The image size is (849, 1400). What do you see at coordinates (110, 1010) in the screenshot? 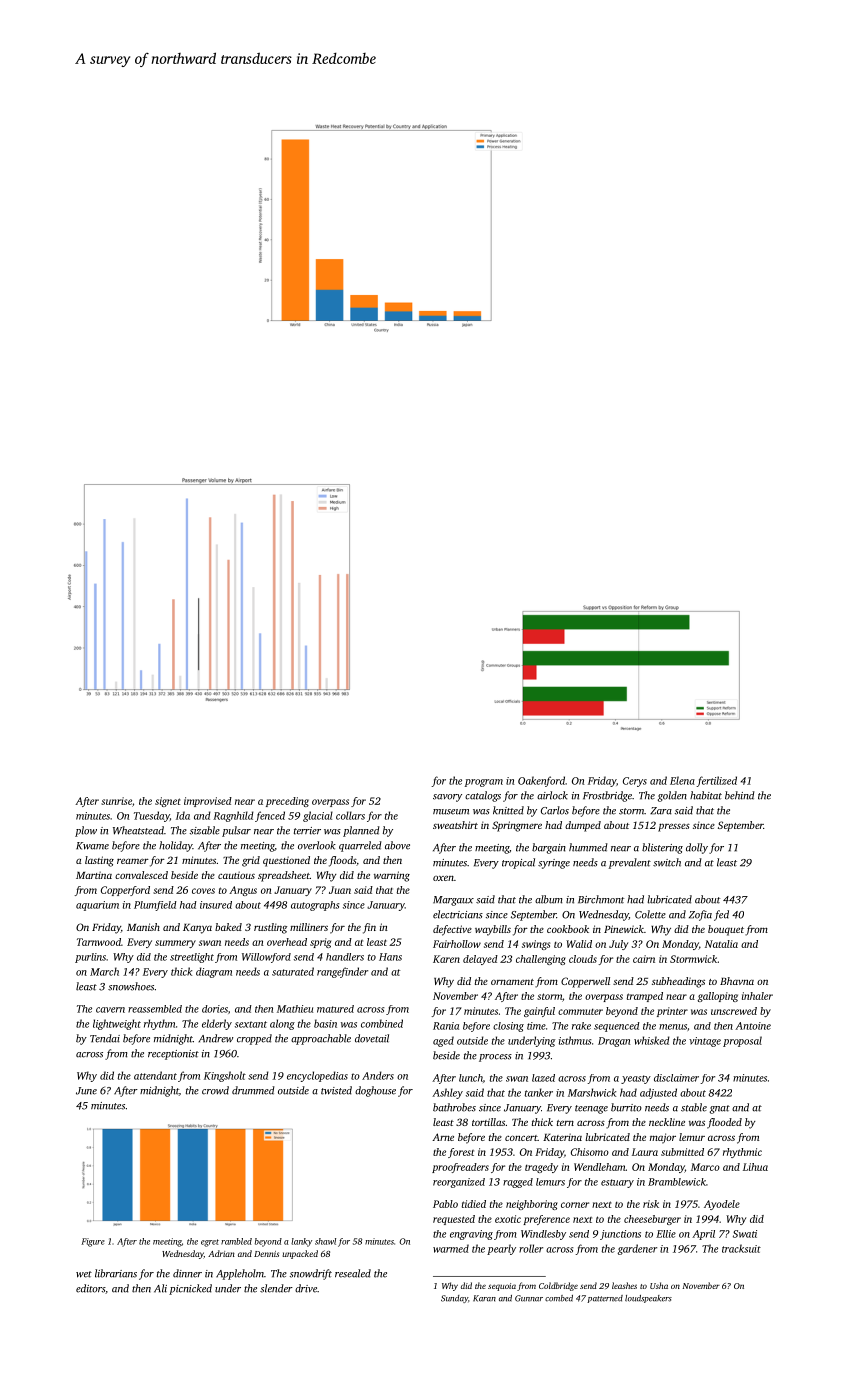
I see `cavern` at bounding box center [110, 1010].
